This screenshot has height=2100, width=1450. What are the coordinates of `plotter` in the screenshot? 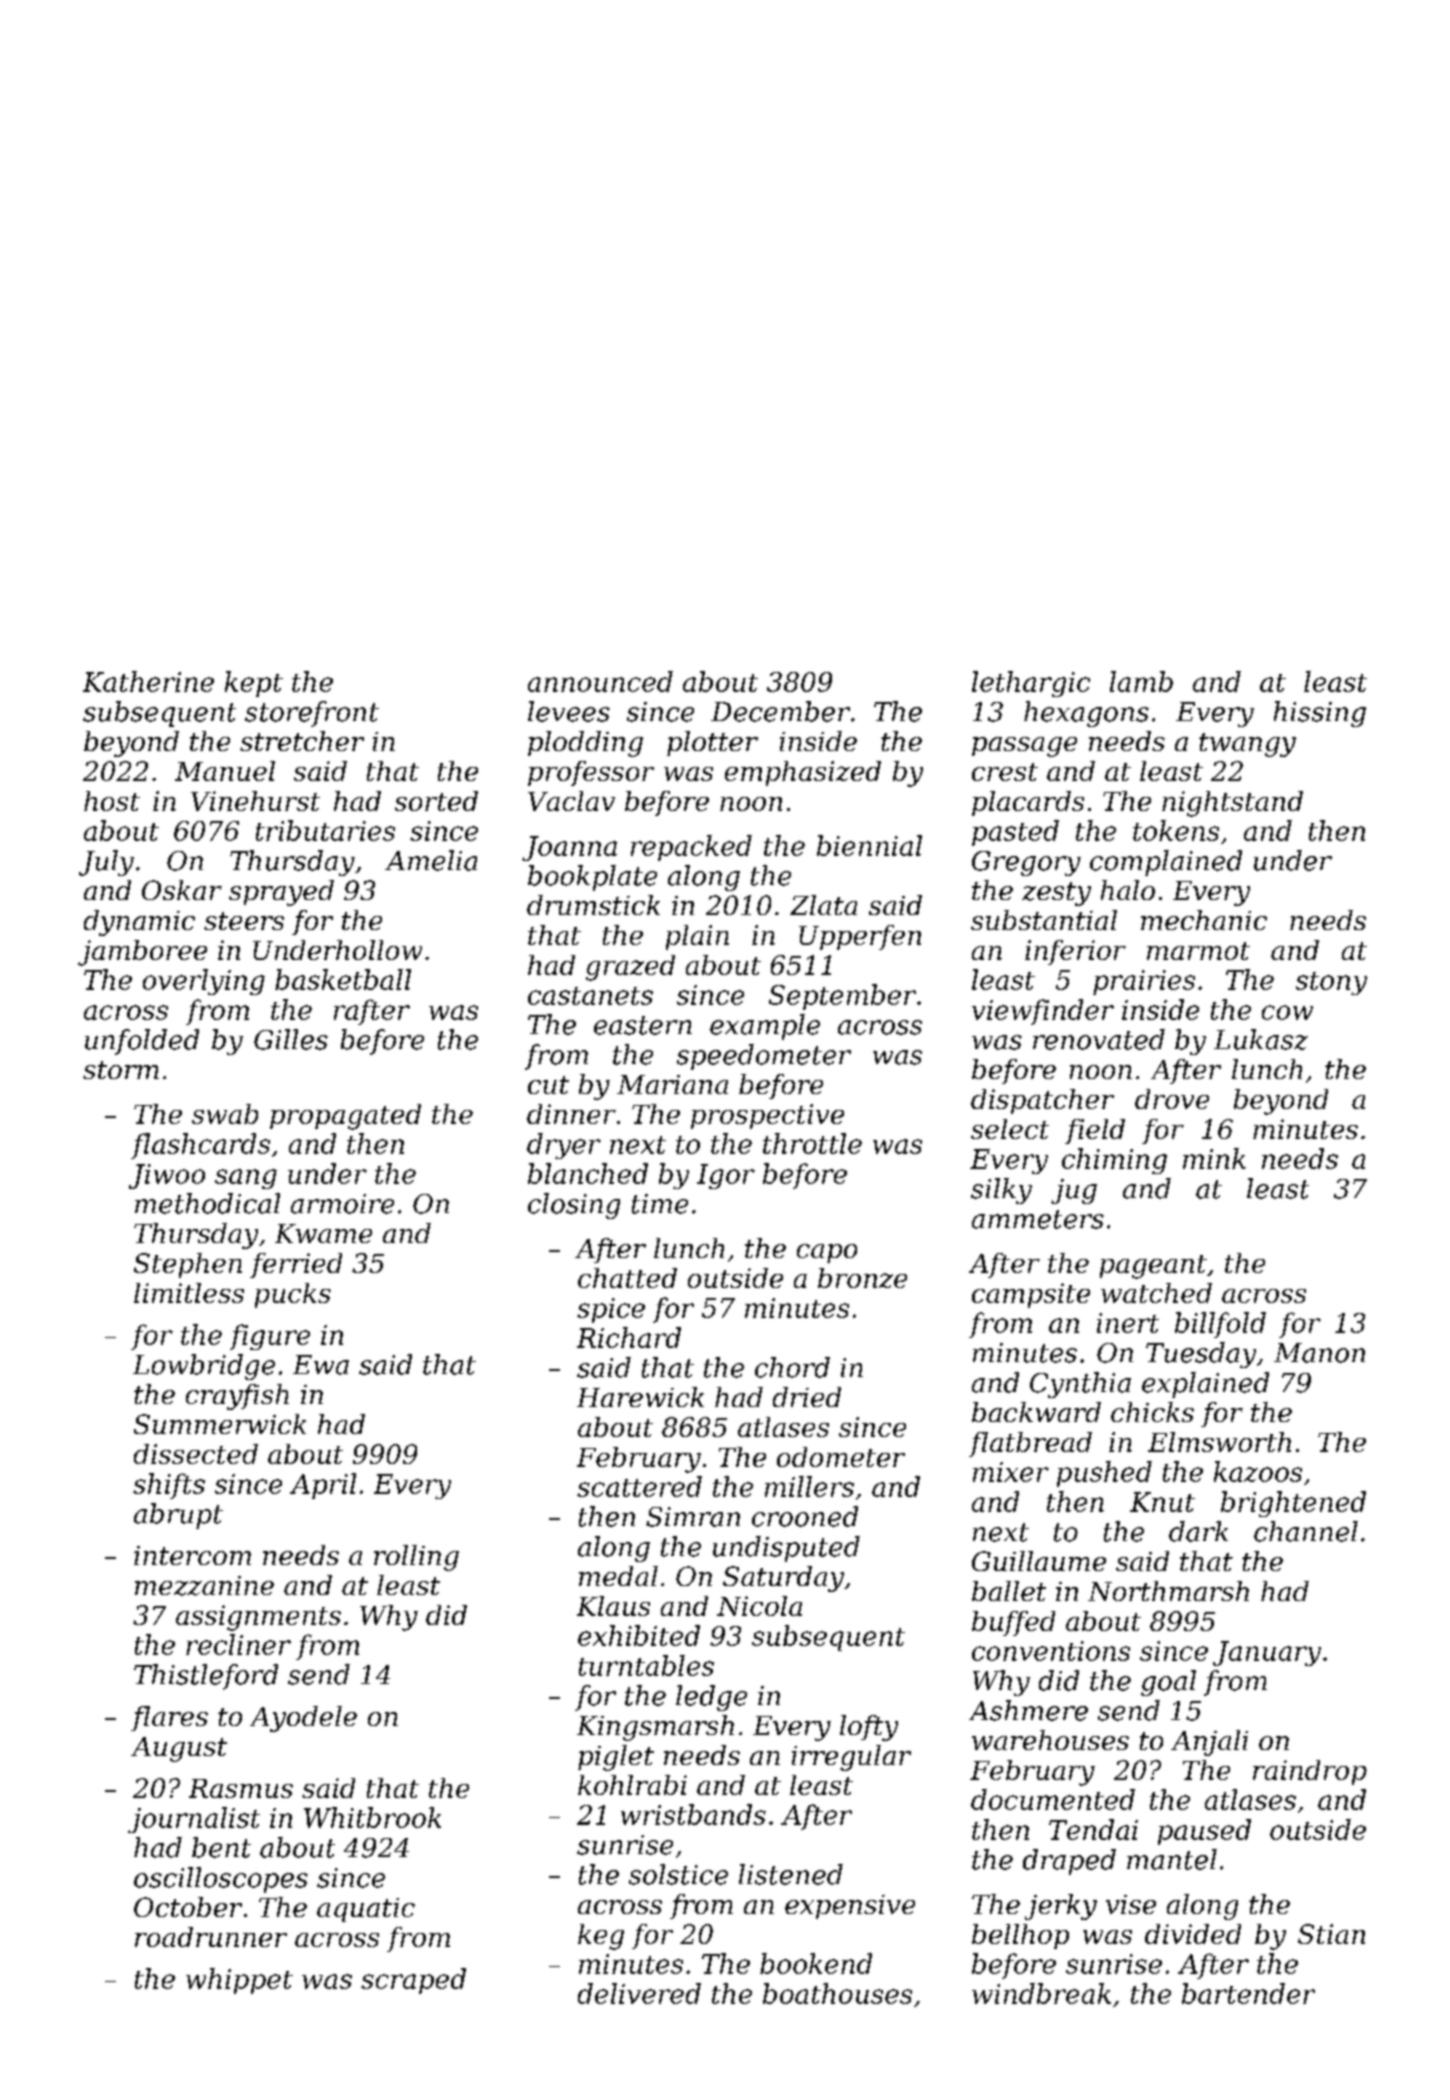 It's located at (712, 743).
